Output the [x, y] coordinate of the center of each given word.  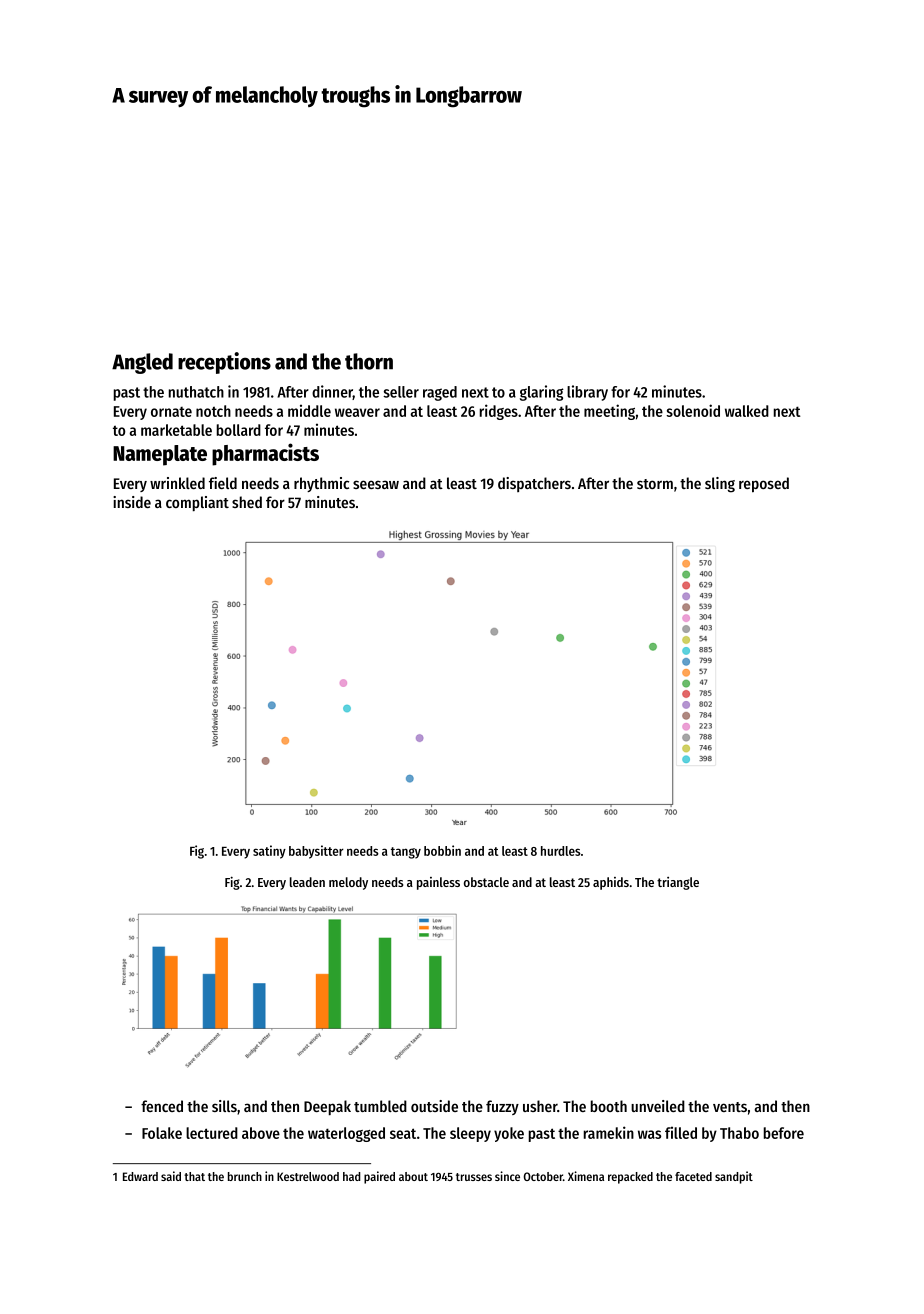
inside [132, 502]
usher [540, 1106]
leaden [307, 882]
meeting [609, 412]
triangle [678, 883]
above [261, 1133]
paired [379, 1177]
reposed [764, 485]
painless [438, 883]
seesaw [376, 484]
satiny [269, 852]
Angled [142, 363]
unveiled [658, 1106]
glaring [542, 393]
